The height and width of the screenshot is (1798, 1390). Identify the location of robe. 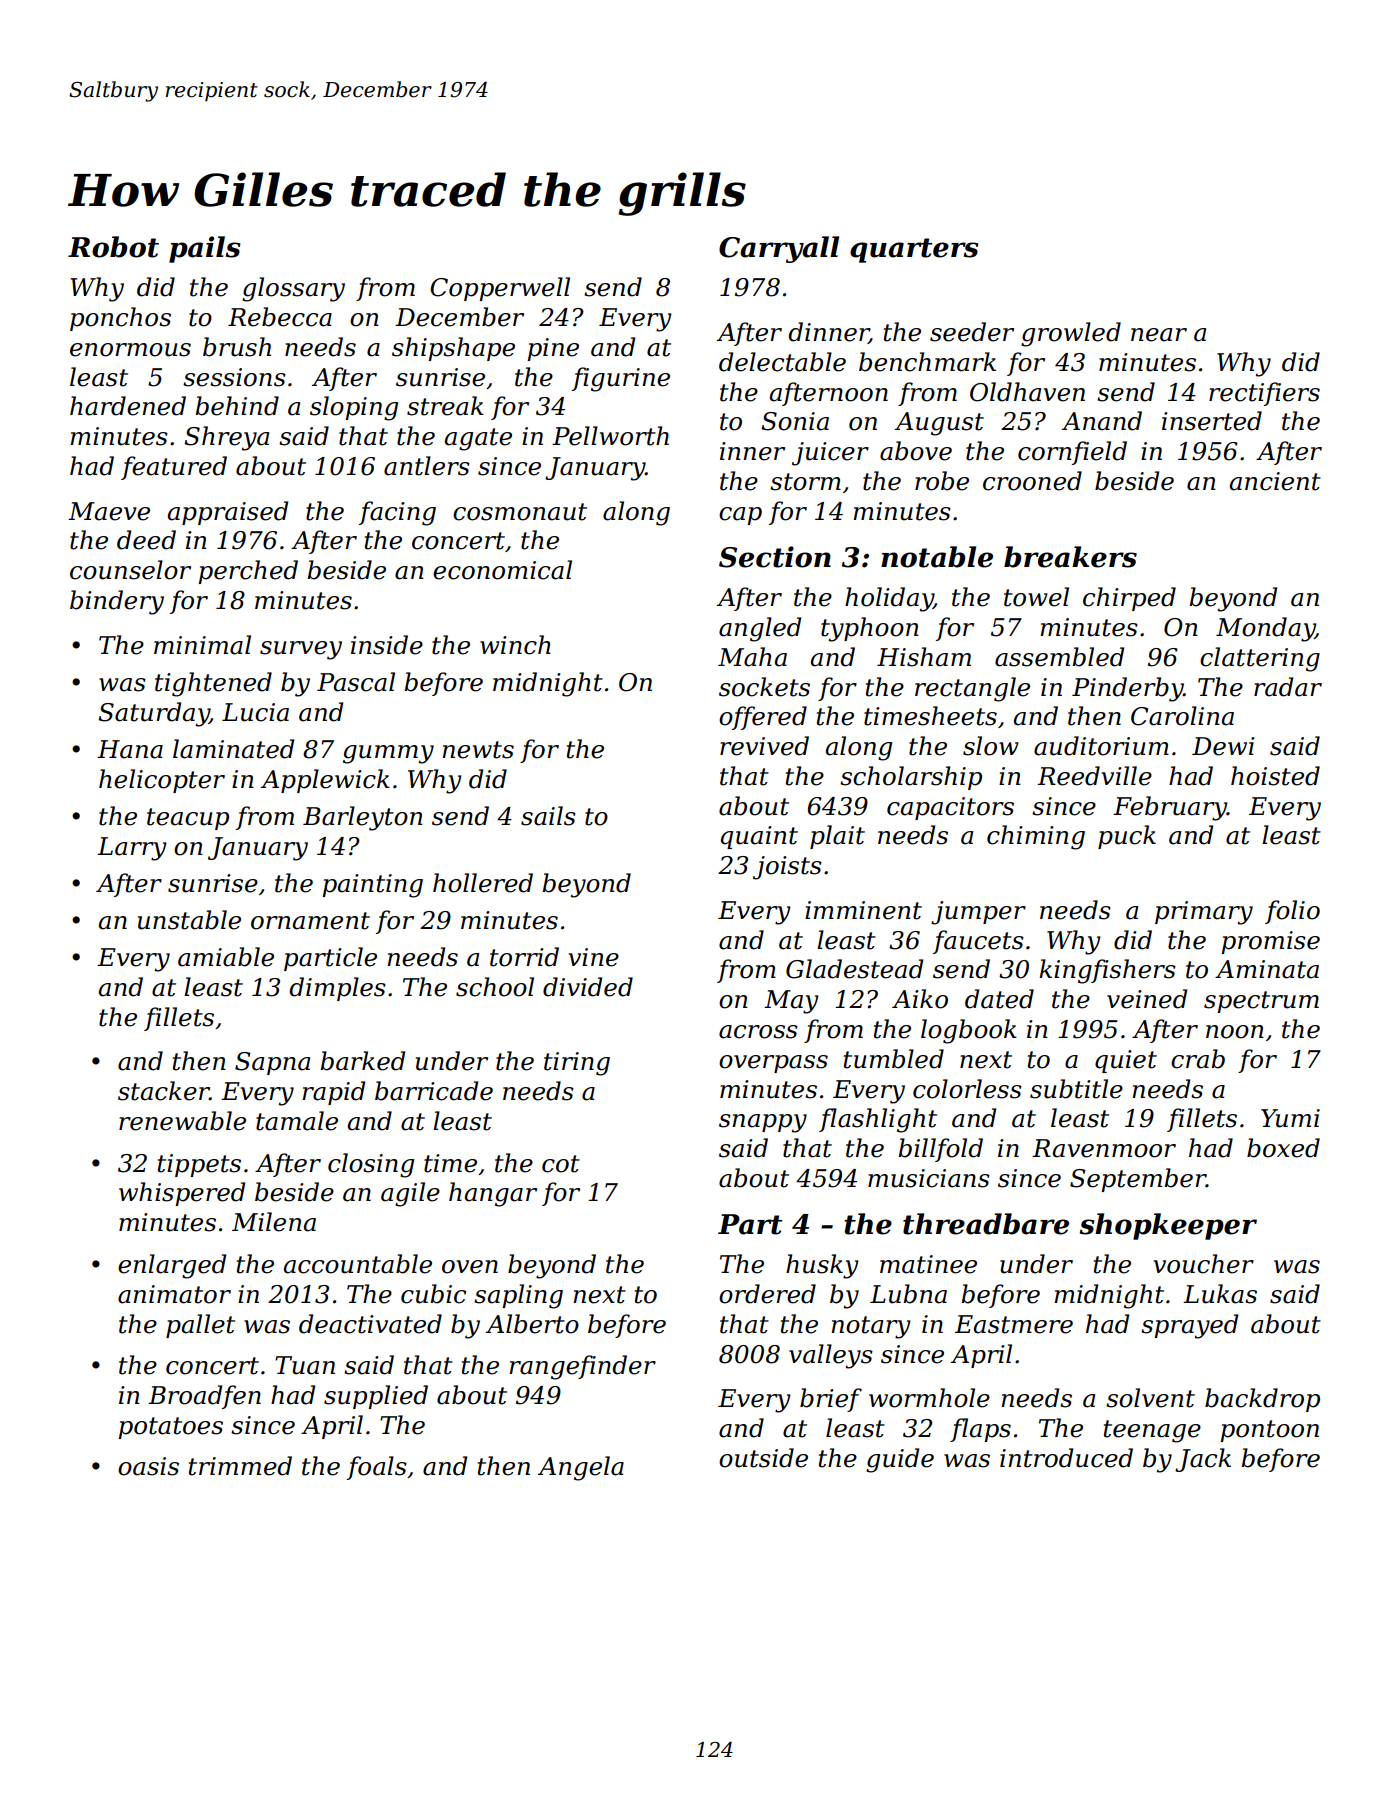
(942, 481).
